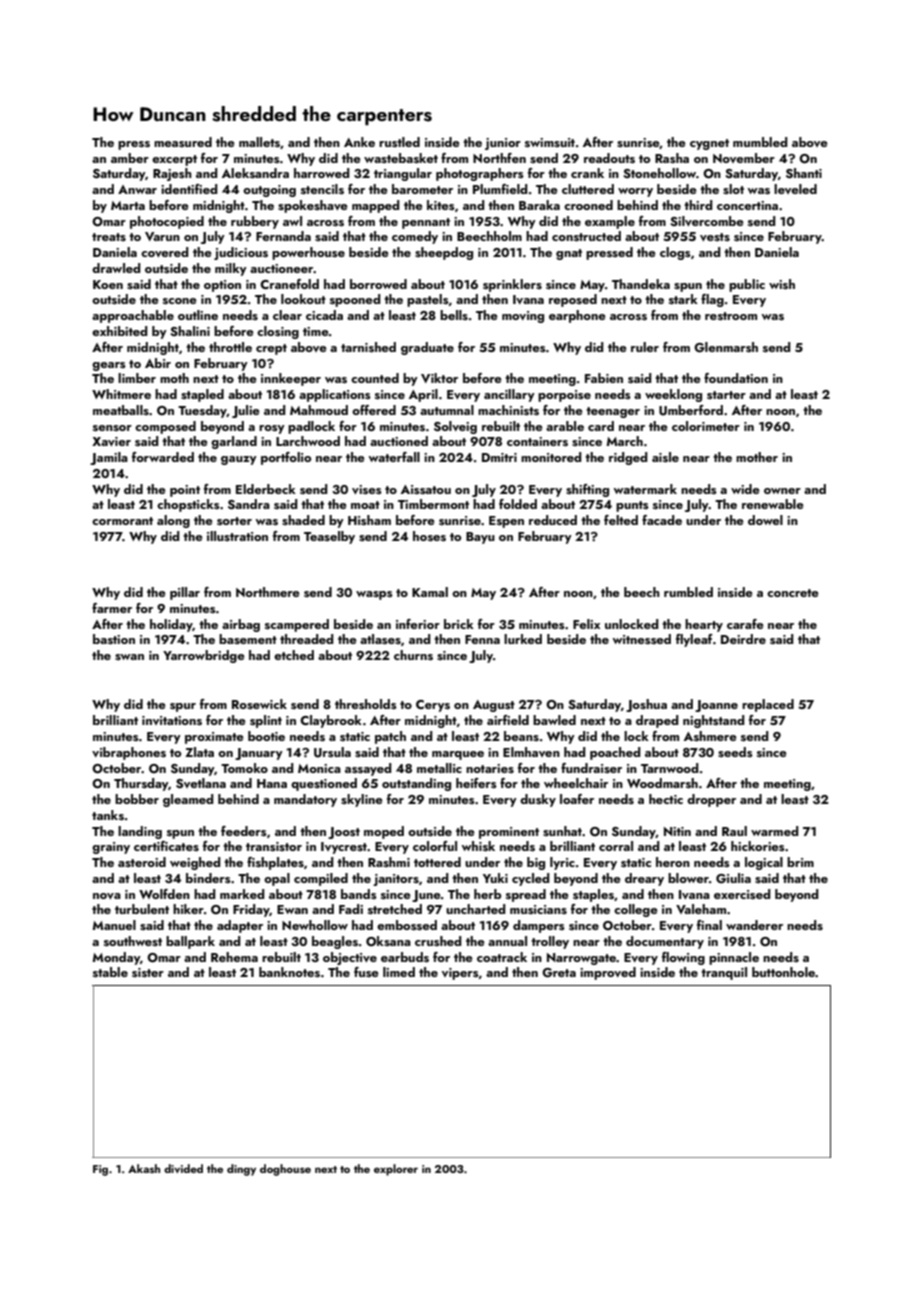  What do you see at coordinates (677, 831) in the document?
I see `Nitin` at bounding box center [677, 831].
